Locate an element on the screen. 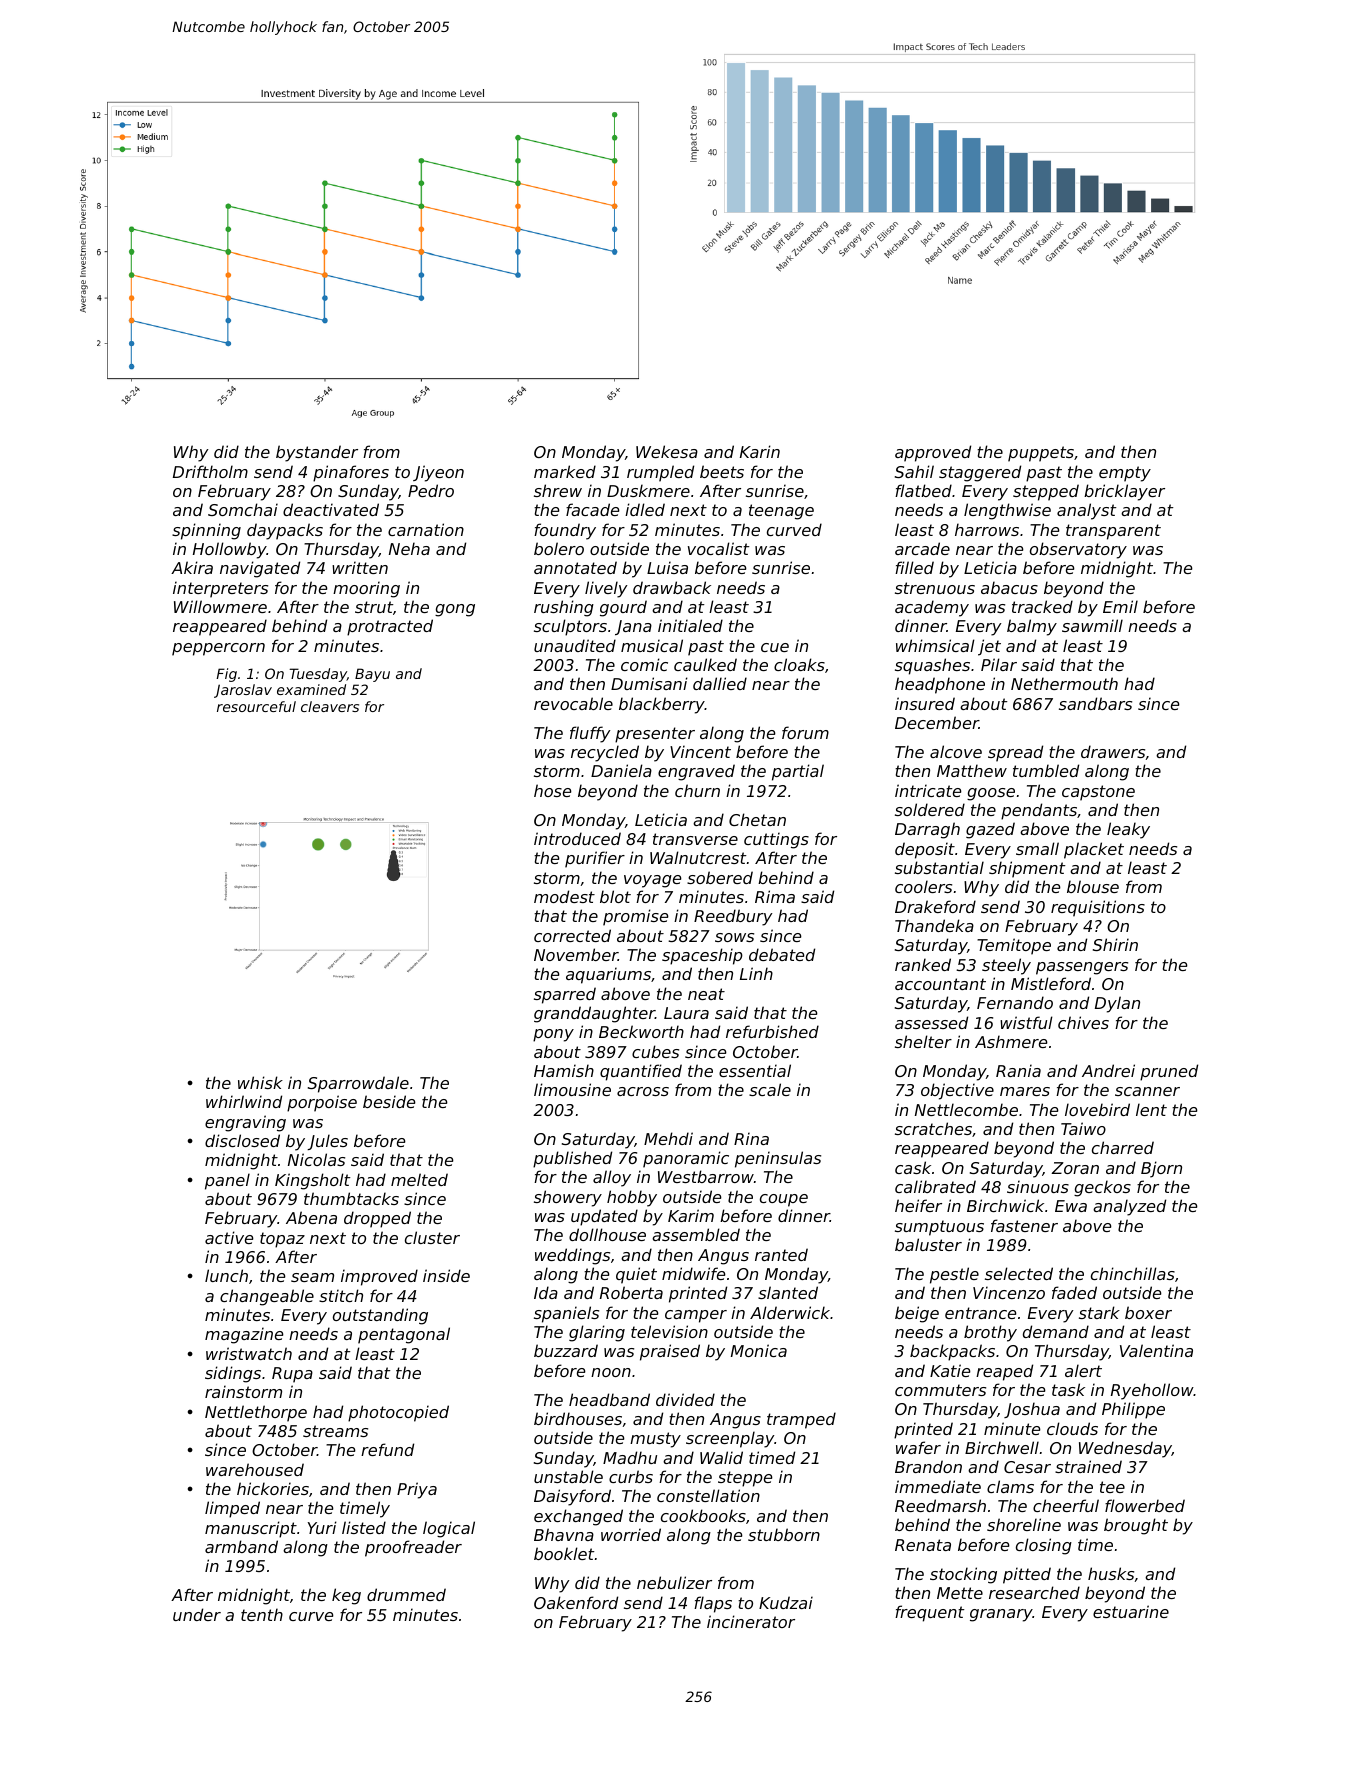  incinerator is located at coordinates (751, 1621).
